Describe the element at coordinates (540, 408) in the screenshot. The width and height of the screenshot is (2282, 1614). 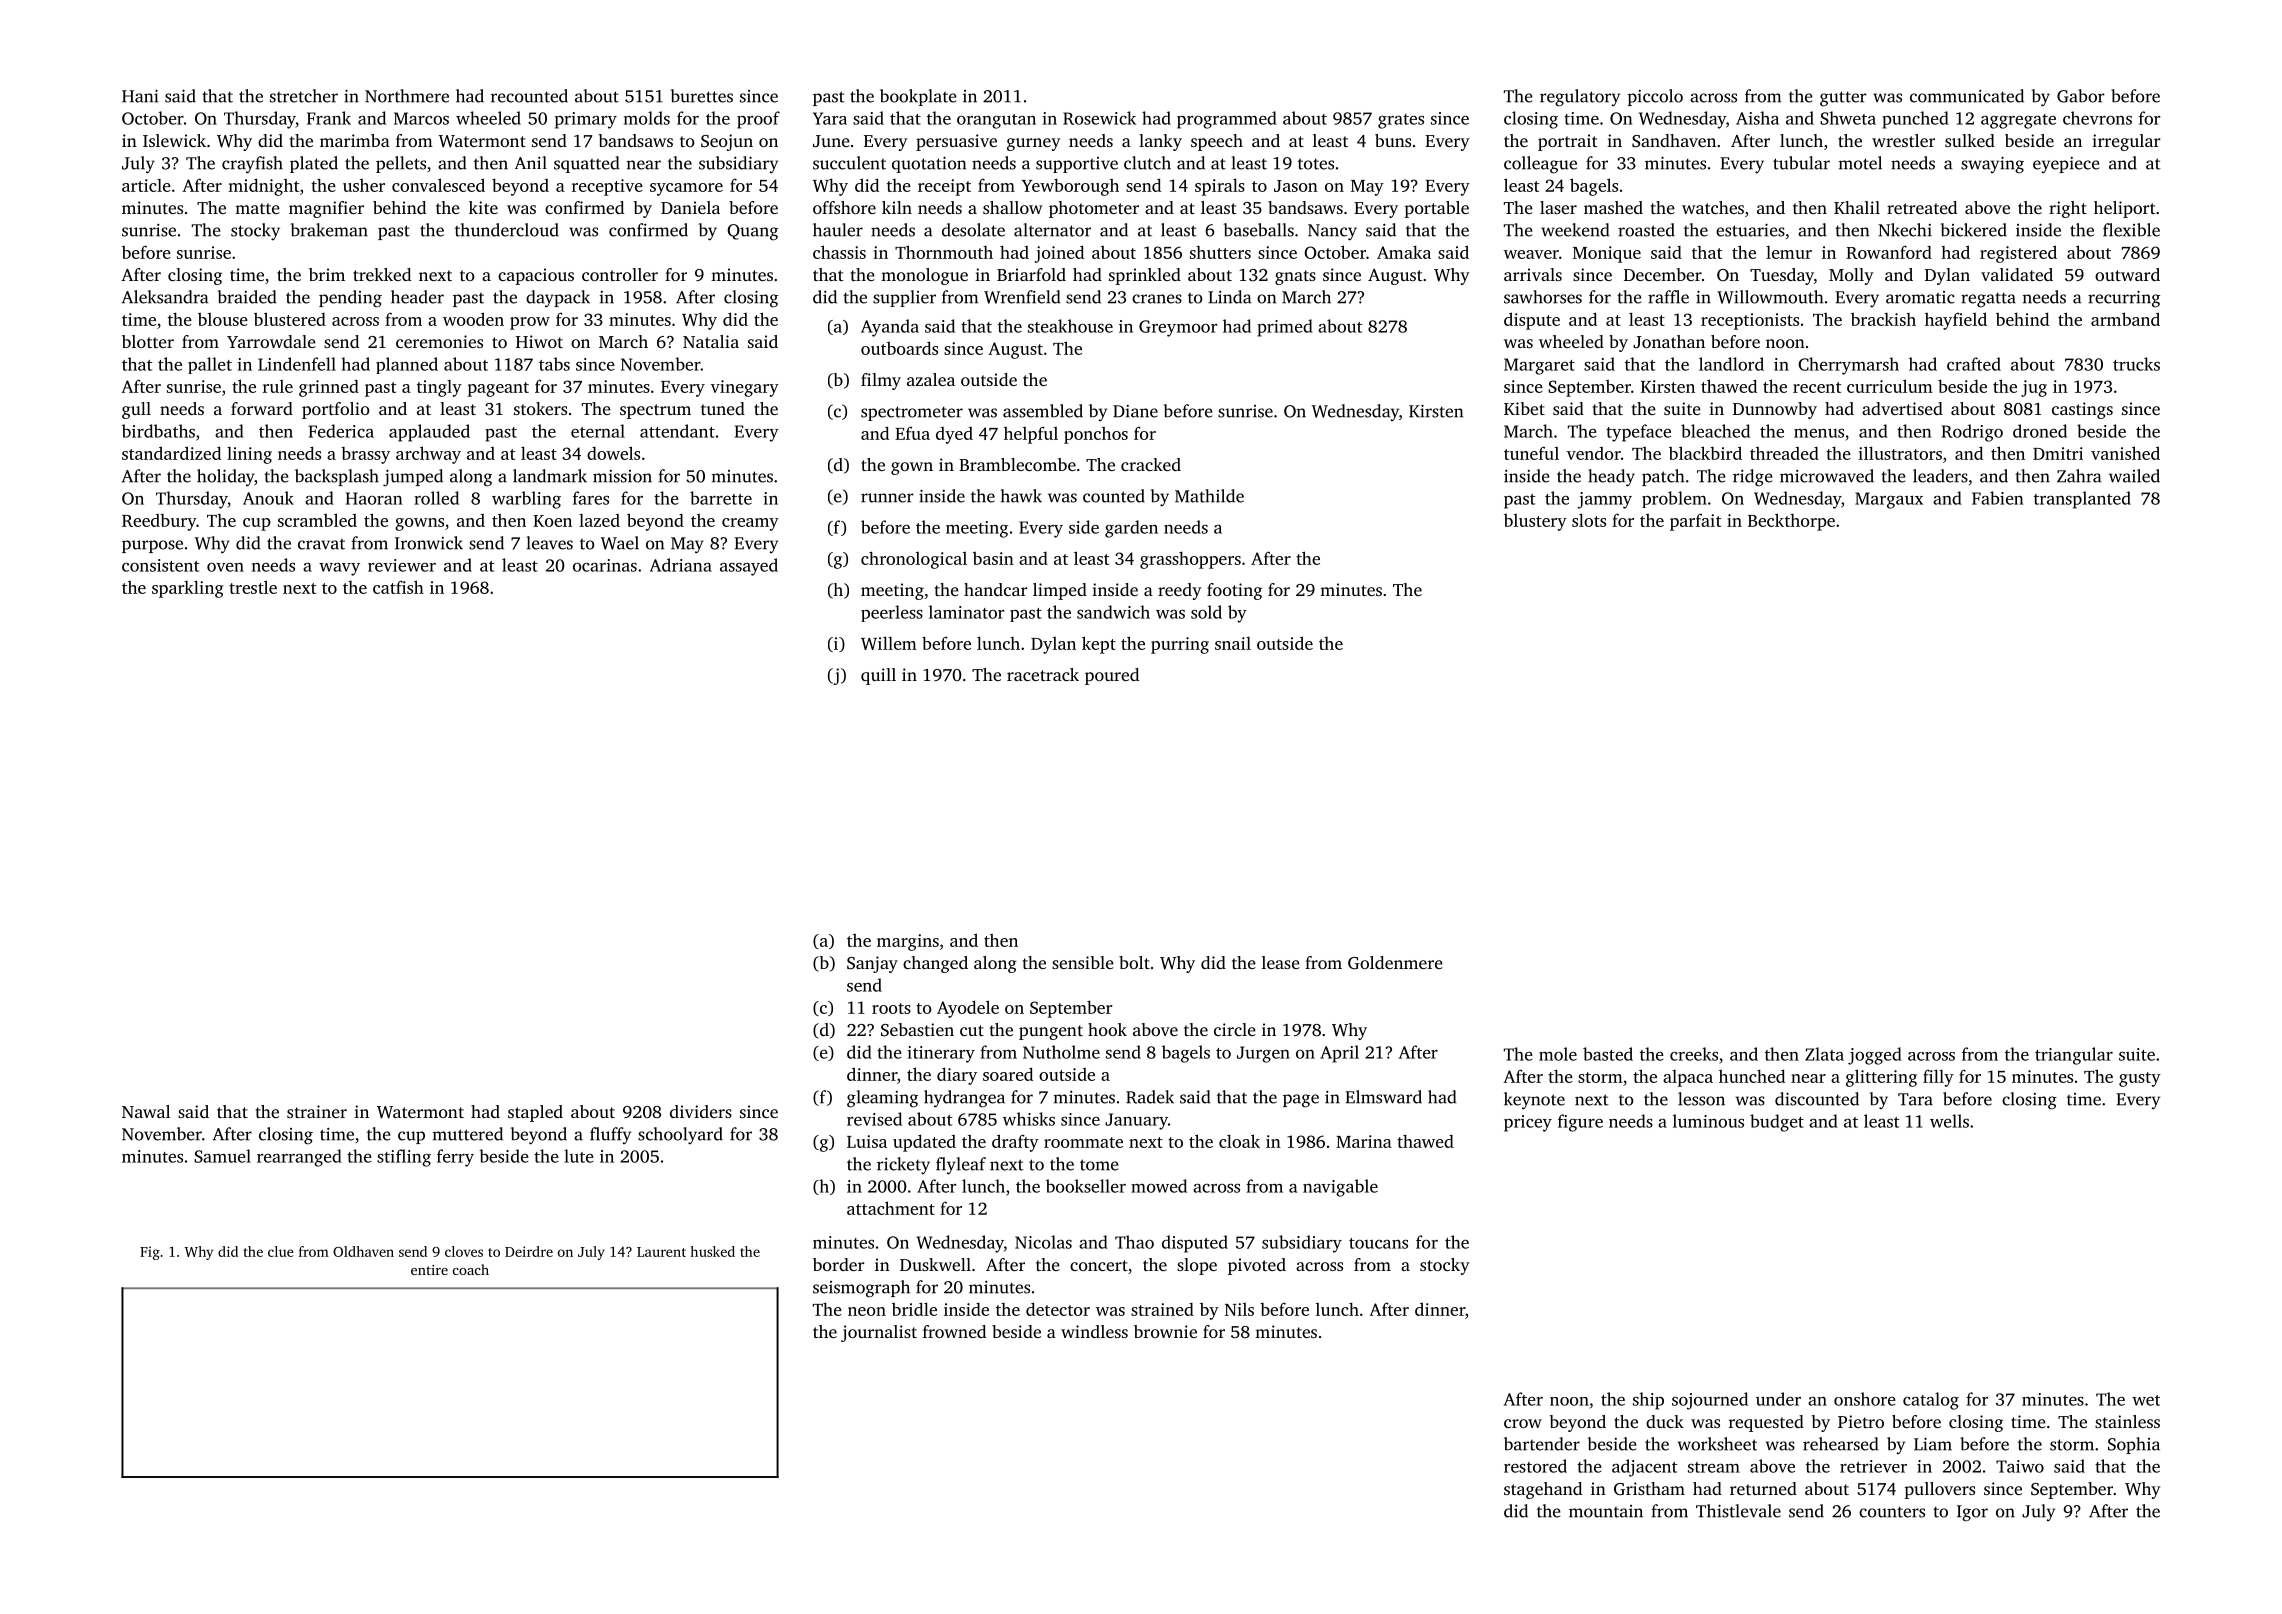
I see `stokers` at that location.
